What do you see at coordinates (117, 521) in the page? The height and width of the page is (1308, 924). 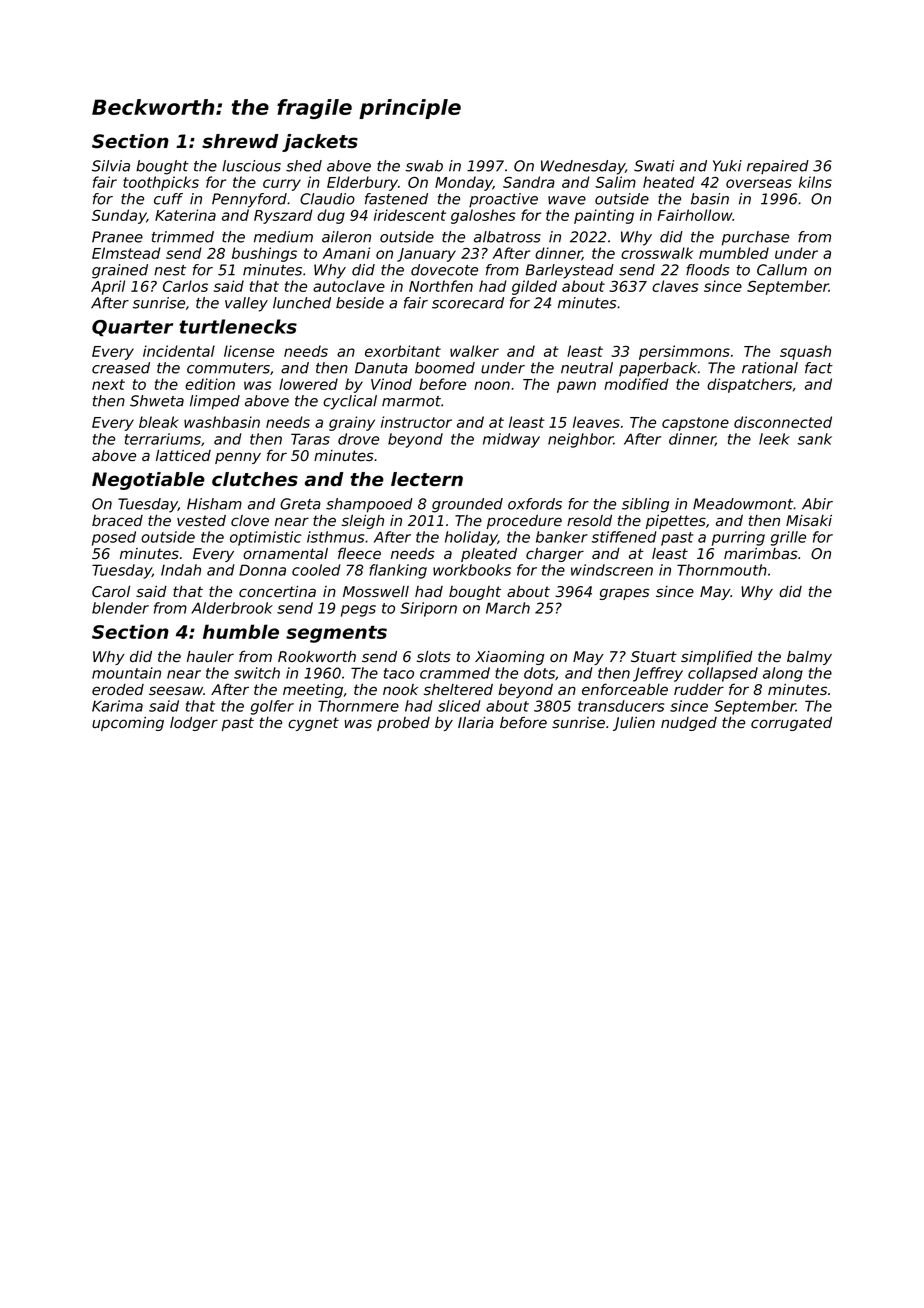 I see `braced` at bounding box center [117, 521].
